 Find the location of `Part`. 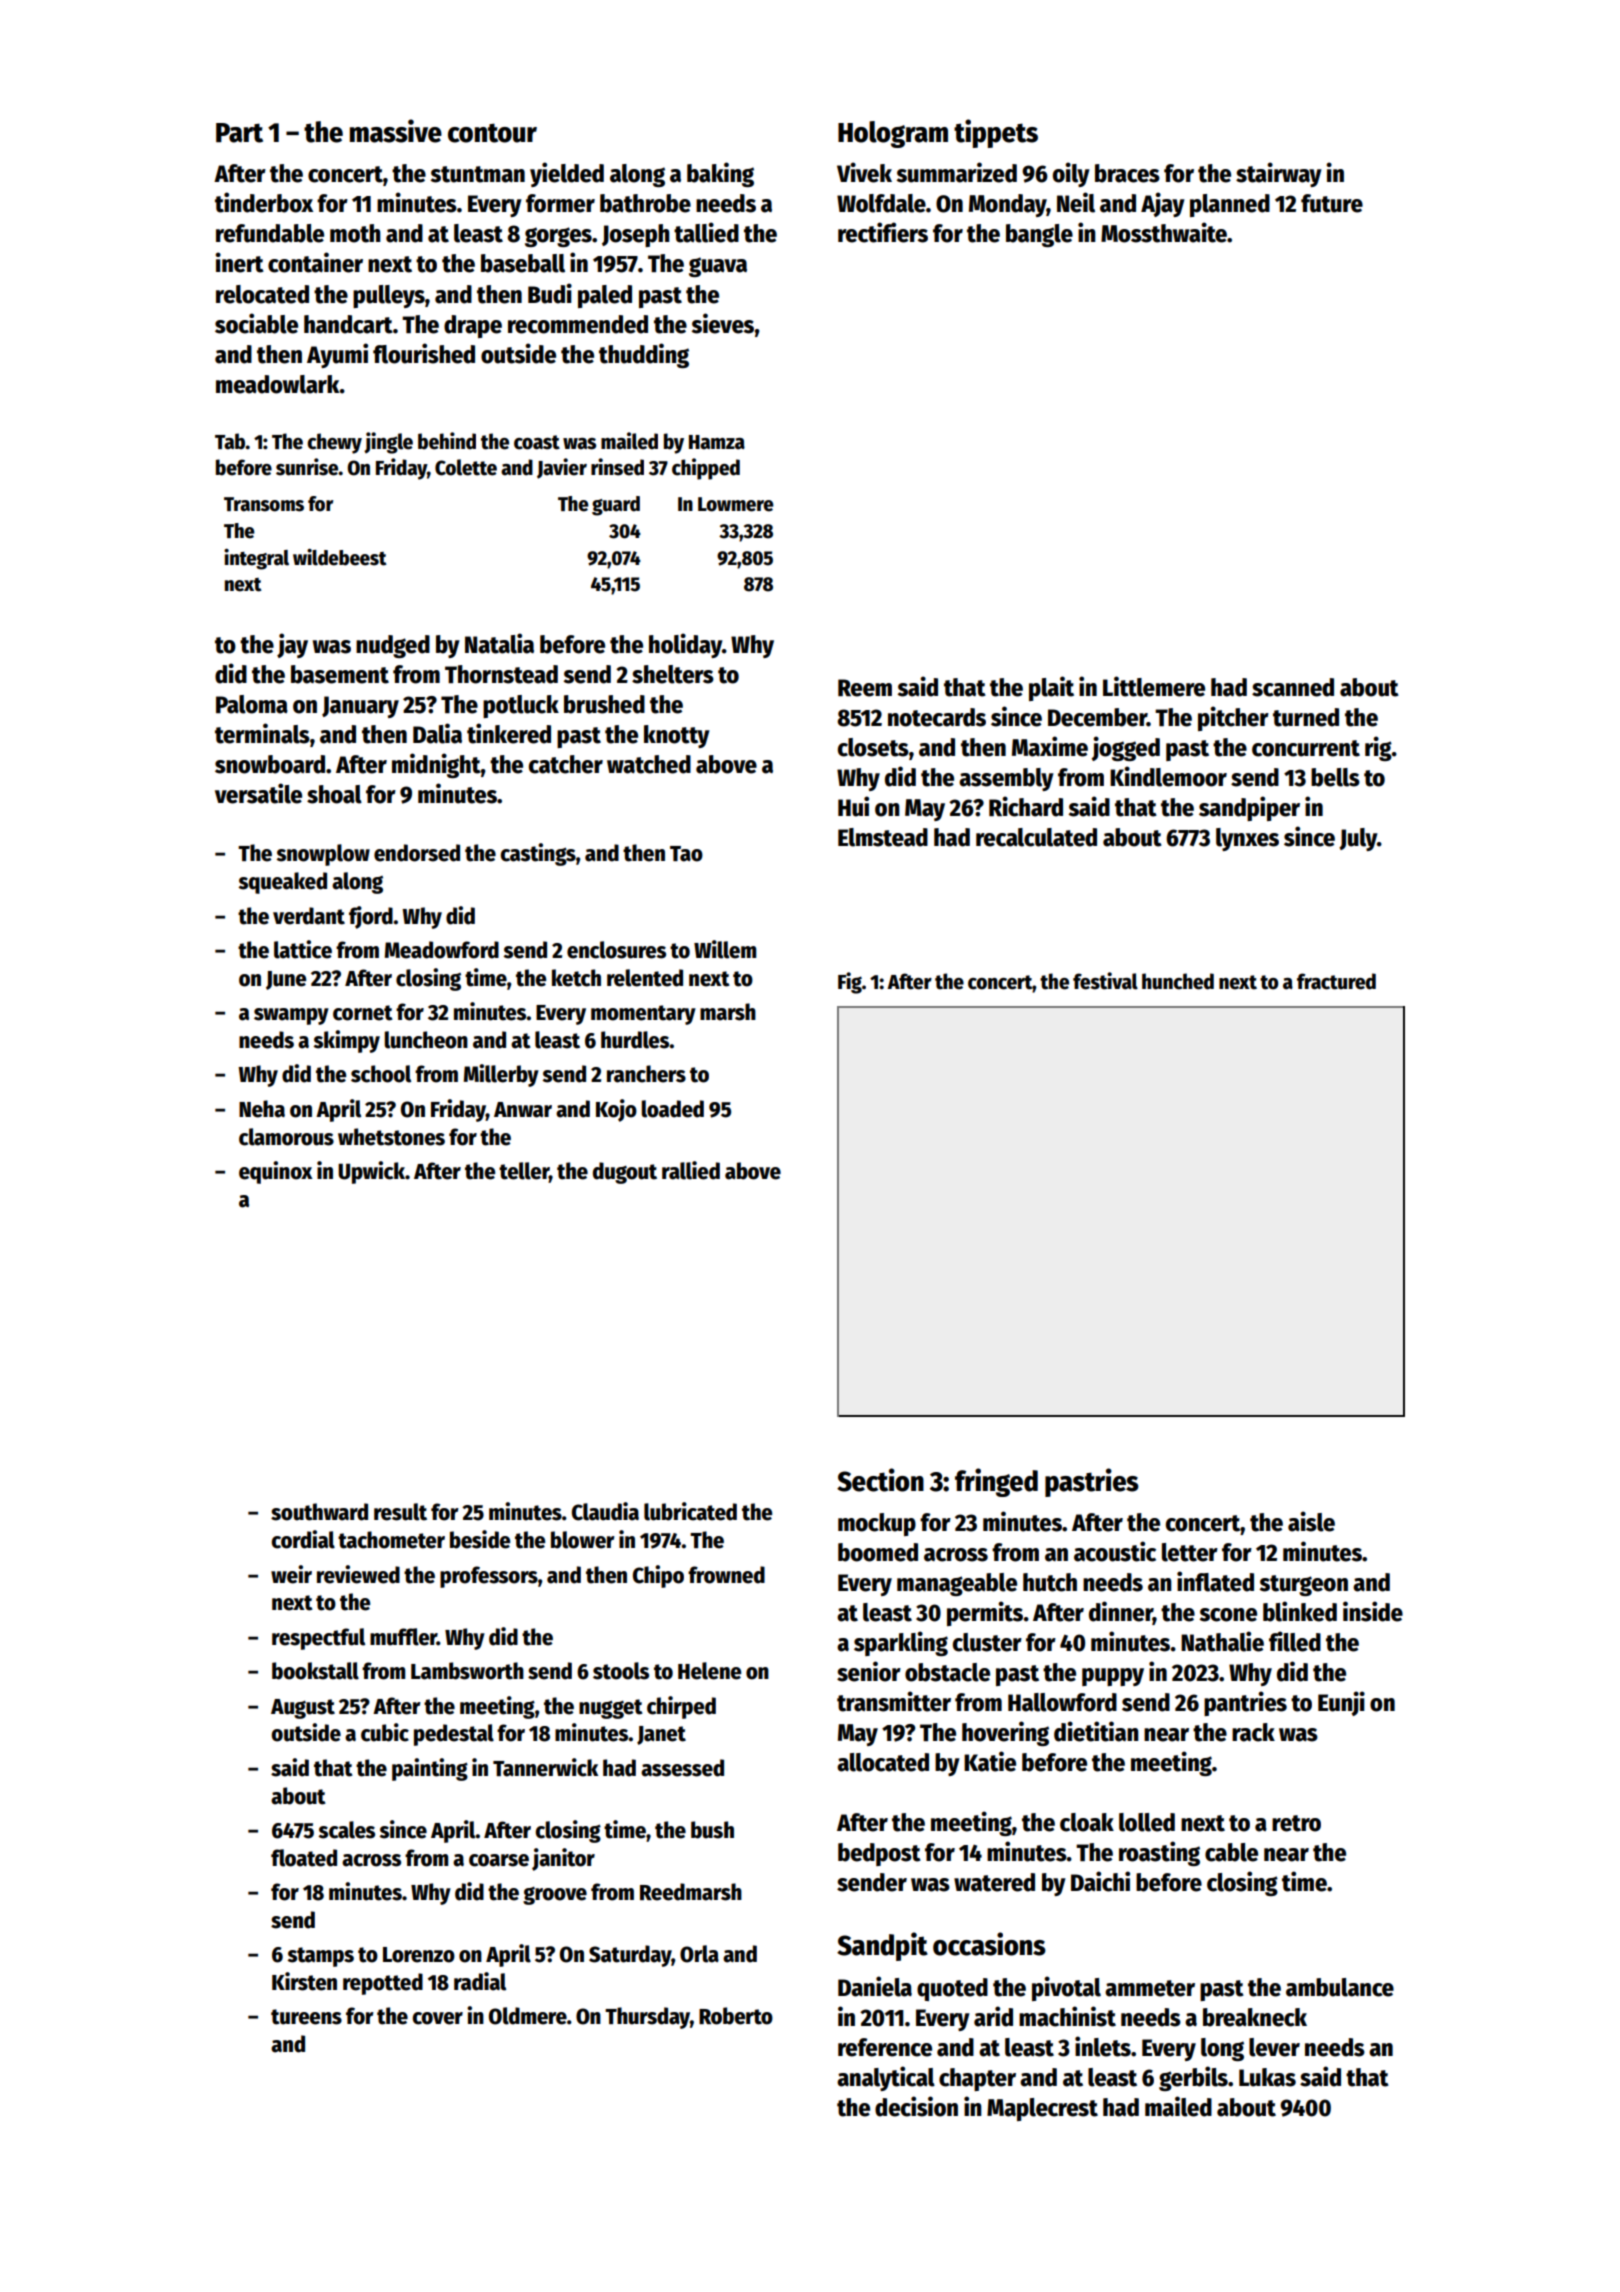

Part is located at coordinates (239, 133).
